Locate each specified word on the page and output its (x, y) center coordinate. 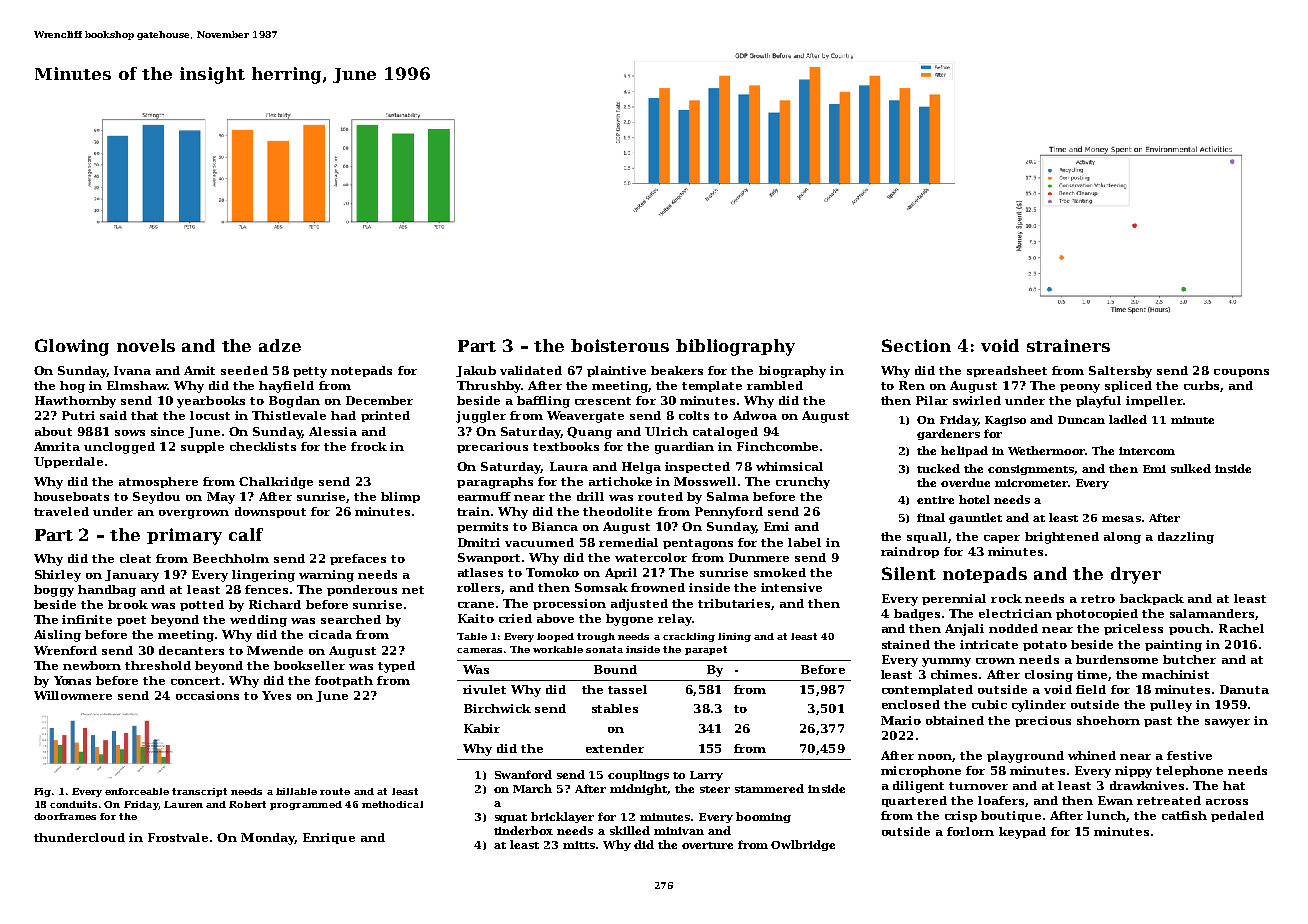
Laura (569, 466)
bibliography (735, 347)
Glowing (72, 347)
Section (916, 345)
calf (246, 534)
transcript (199, 792)
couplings (638, 775)
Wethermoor (1046, 450)
